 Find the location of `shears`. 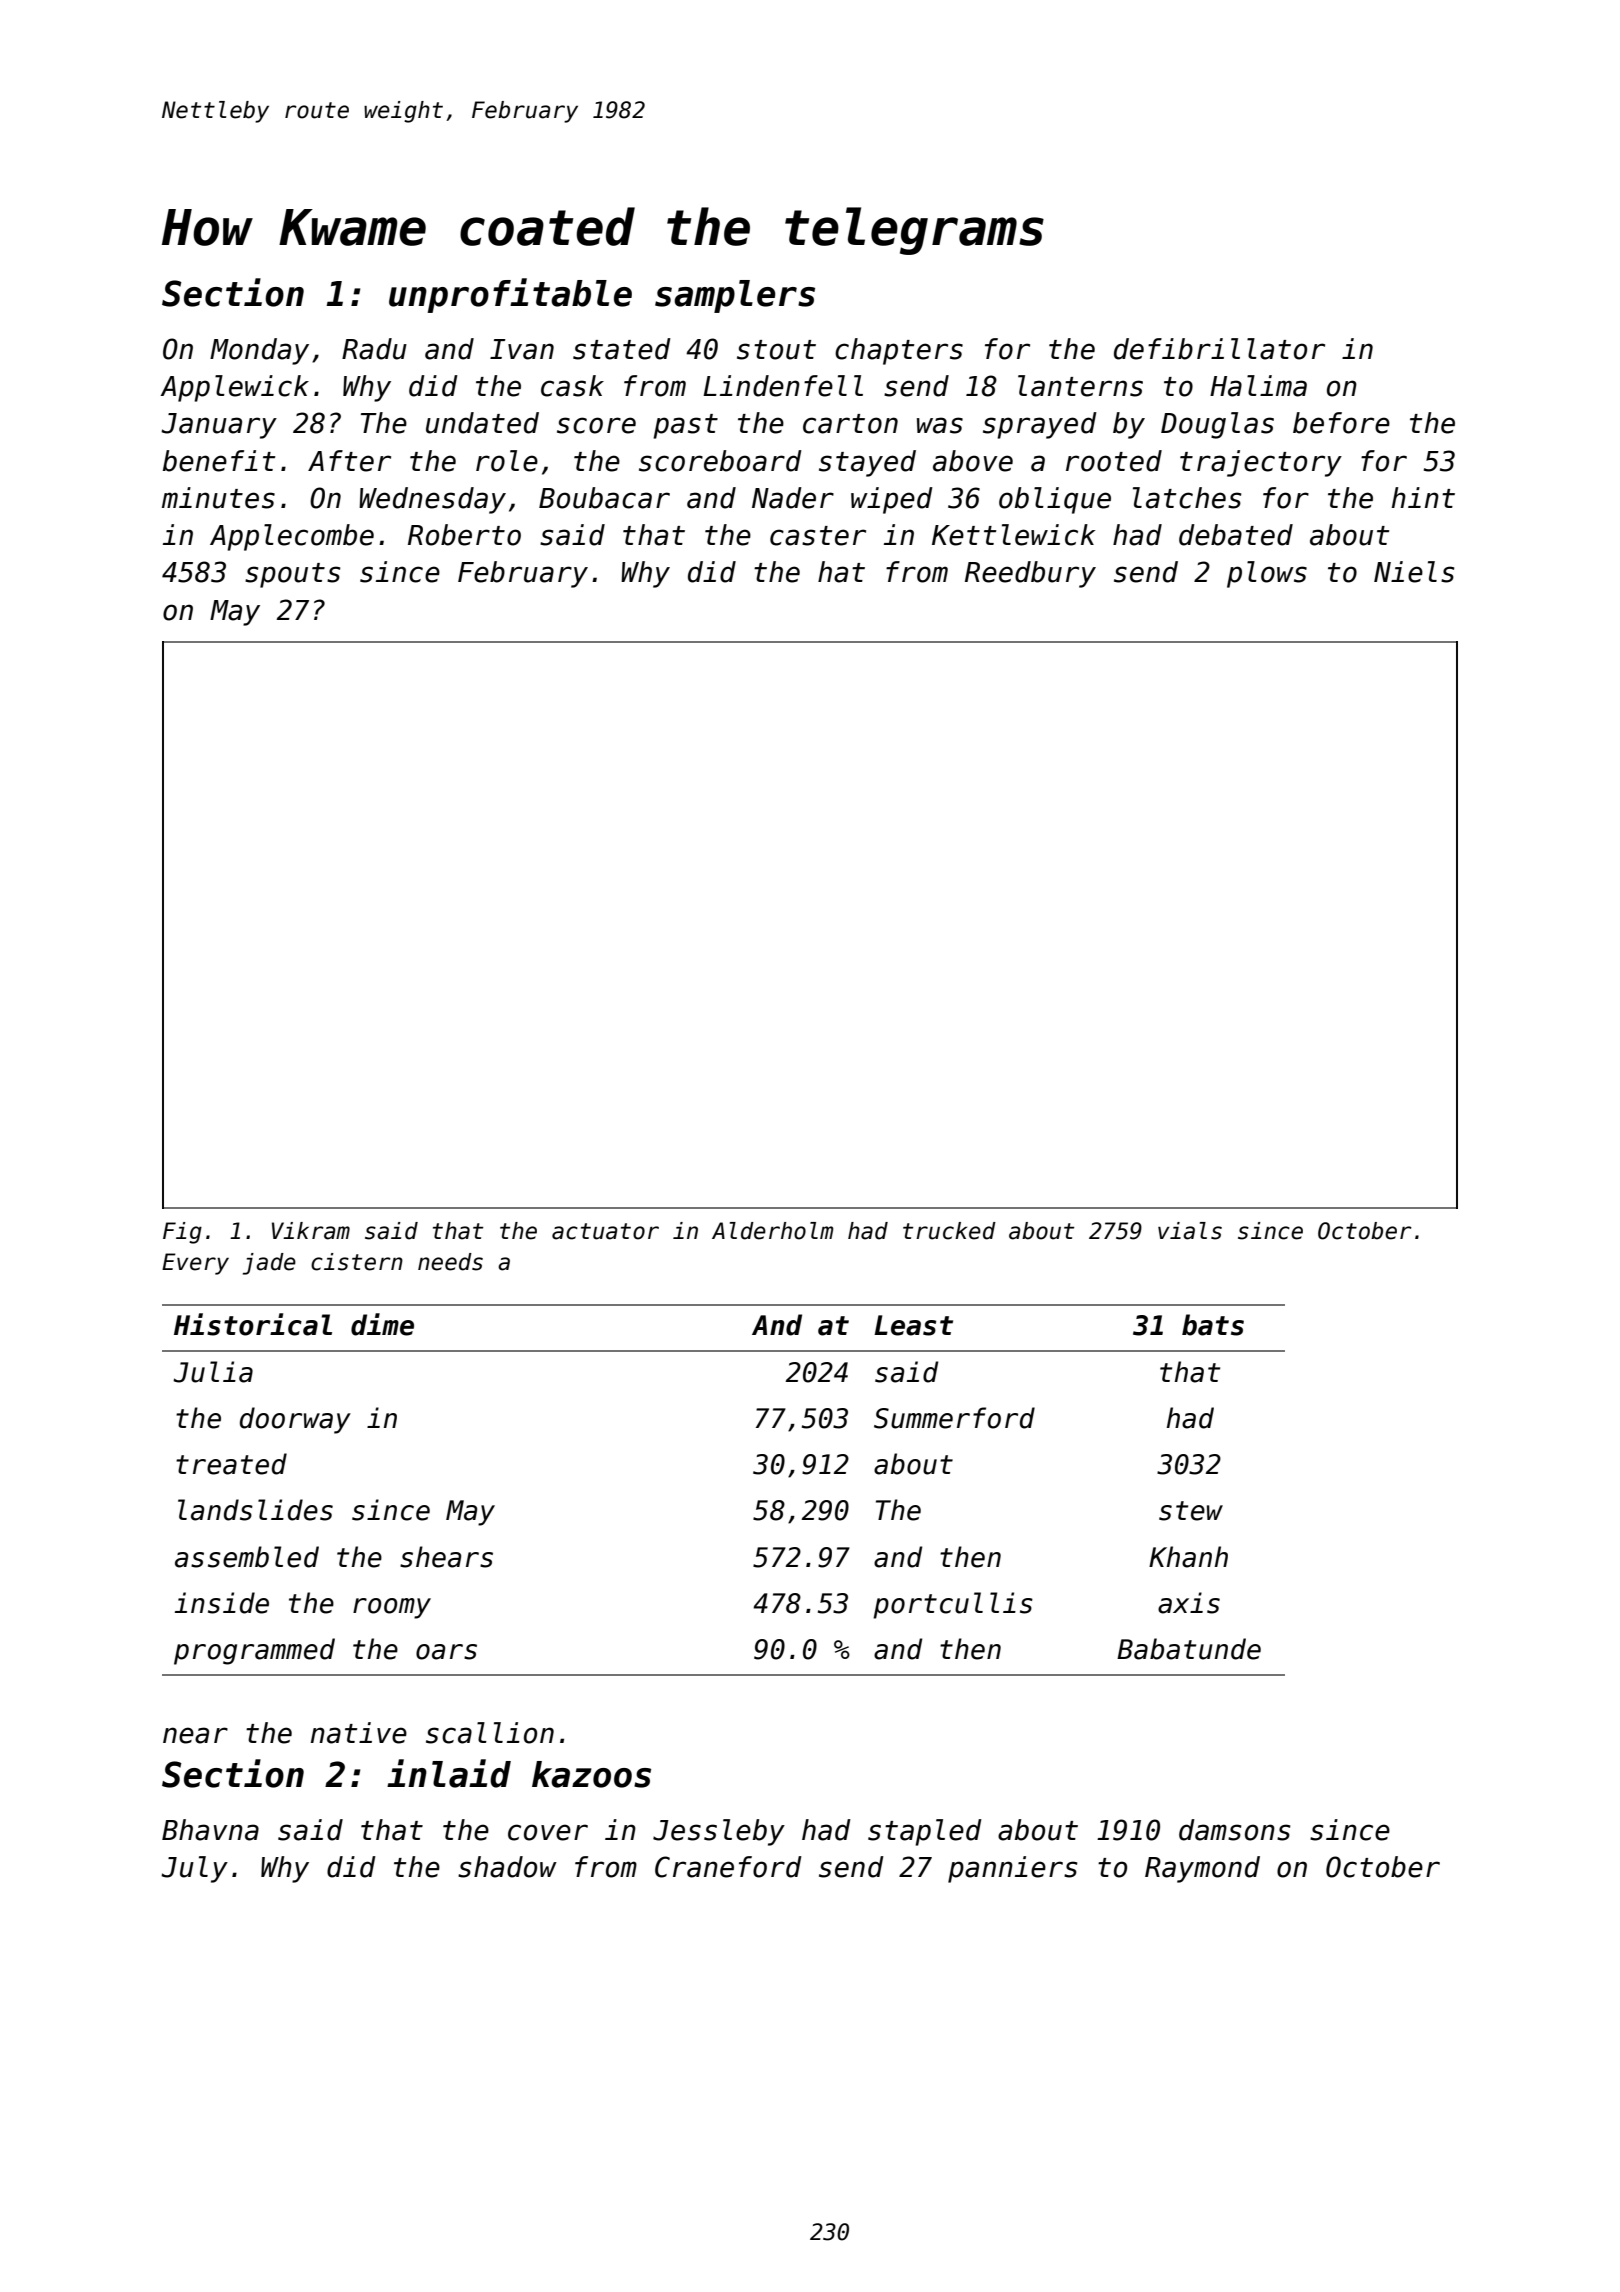

shears is located at coordinates (446, 1557).
